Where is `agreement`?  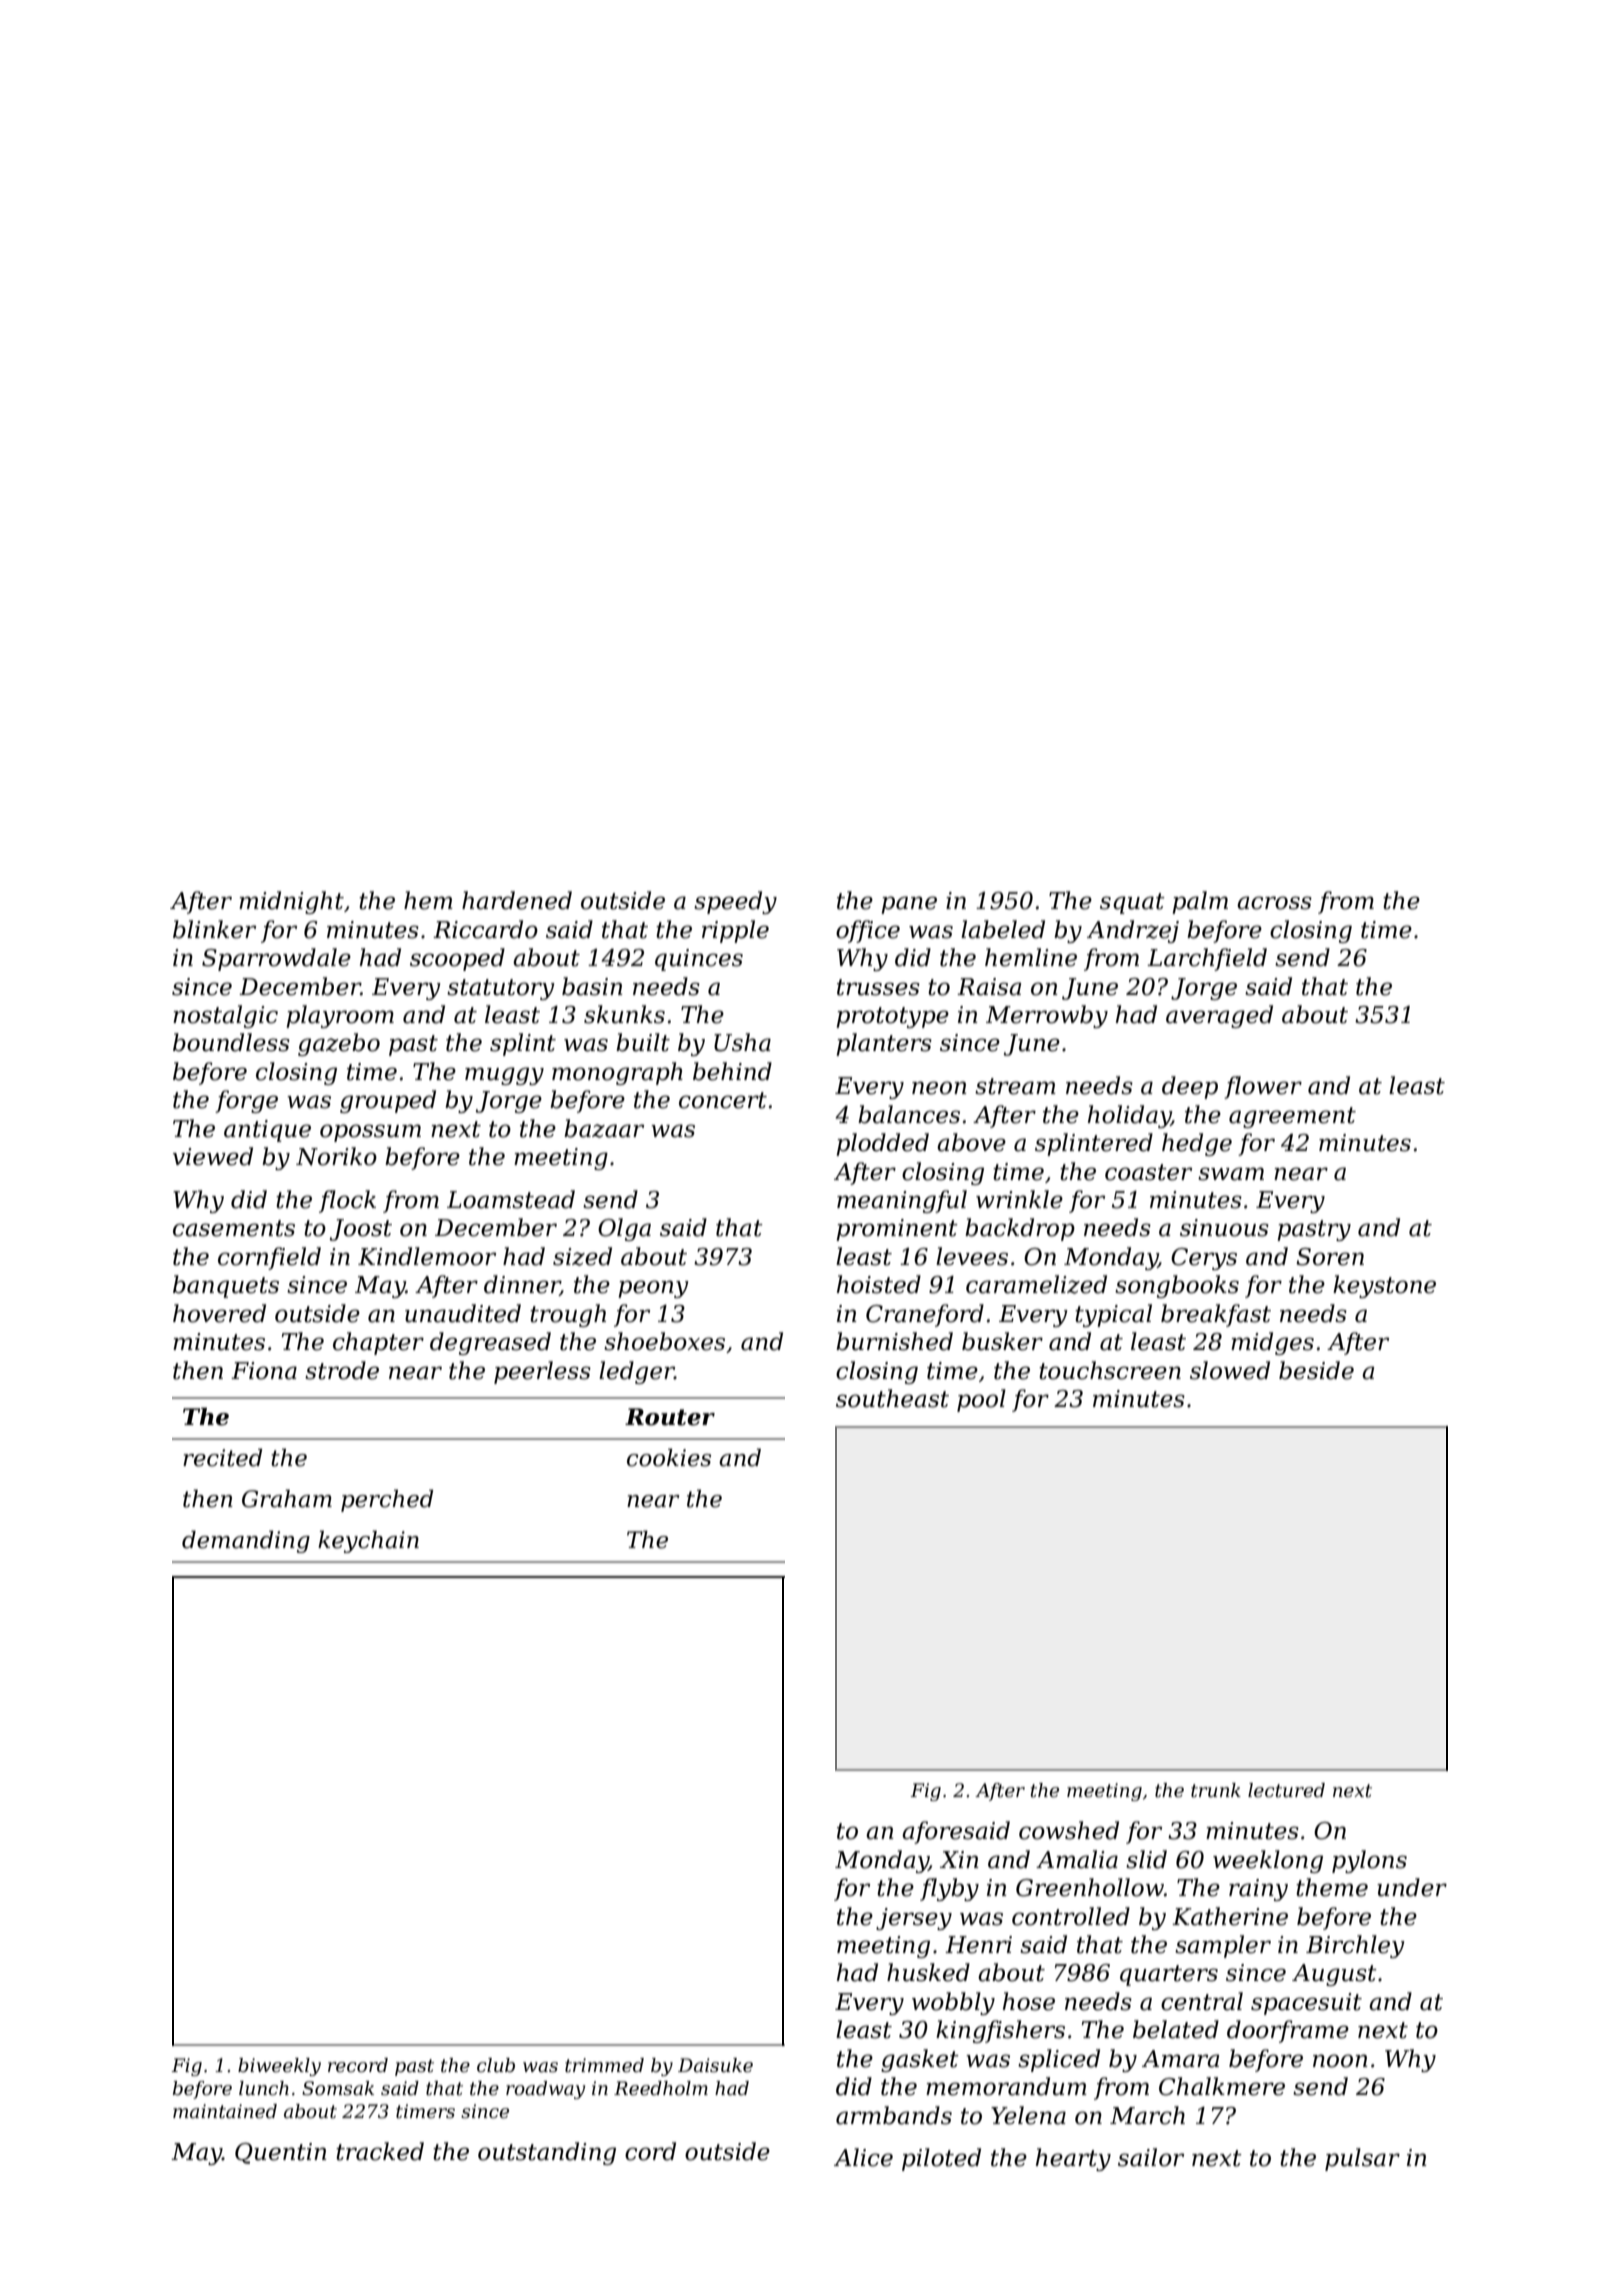
agreement is located at coordinates (1292, 1117).
